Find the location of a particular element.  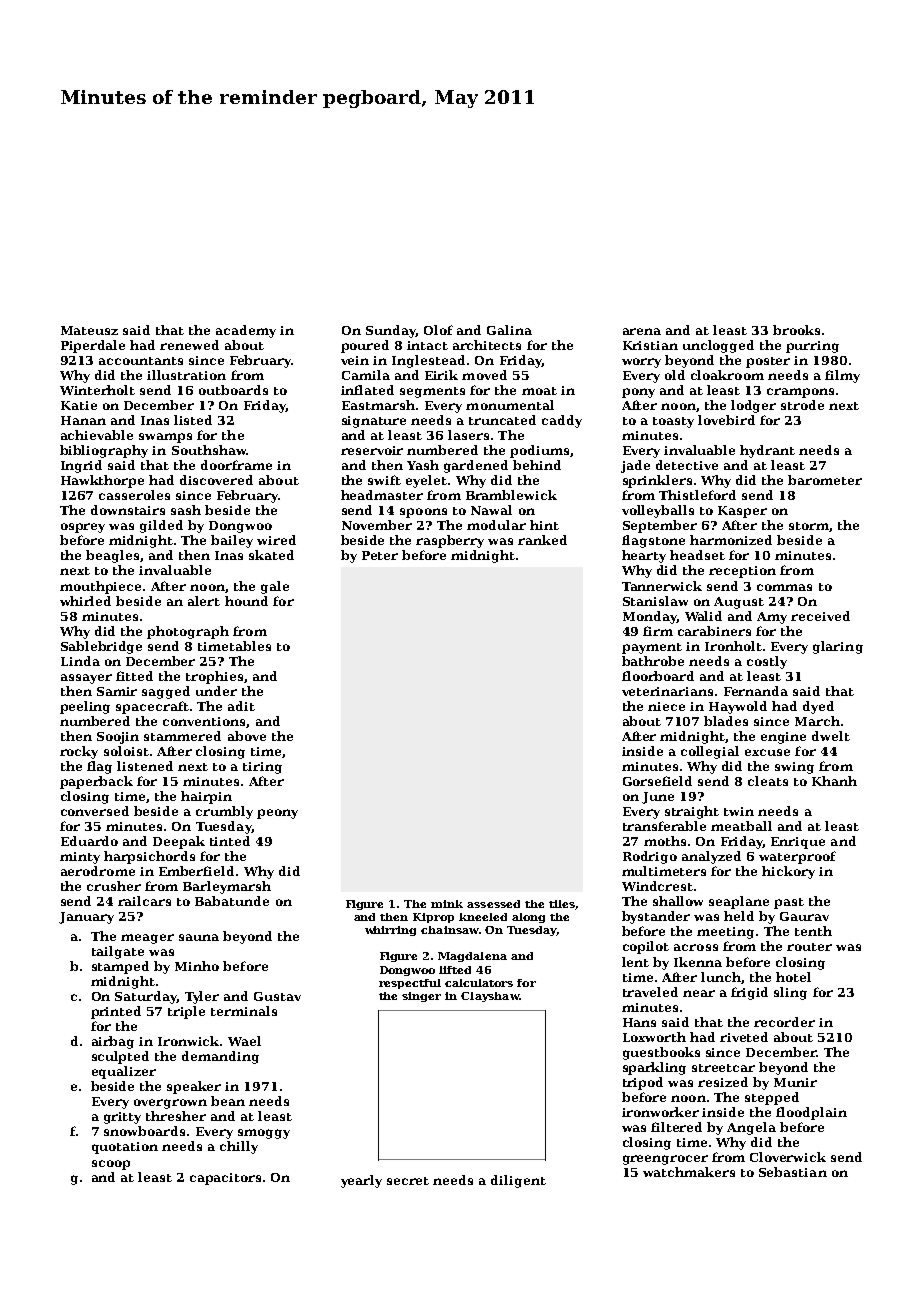

capacitors is located at coordinates (225, 1179).
